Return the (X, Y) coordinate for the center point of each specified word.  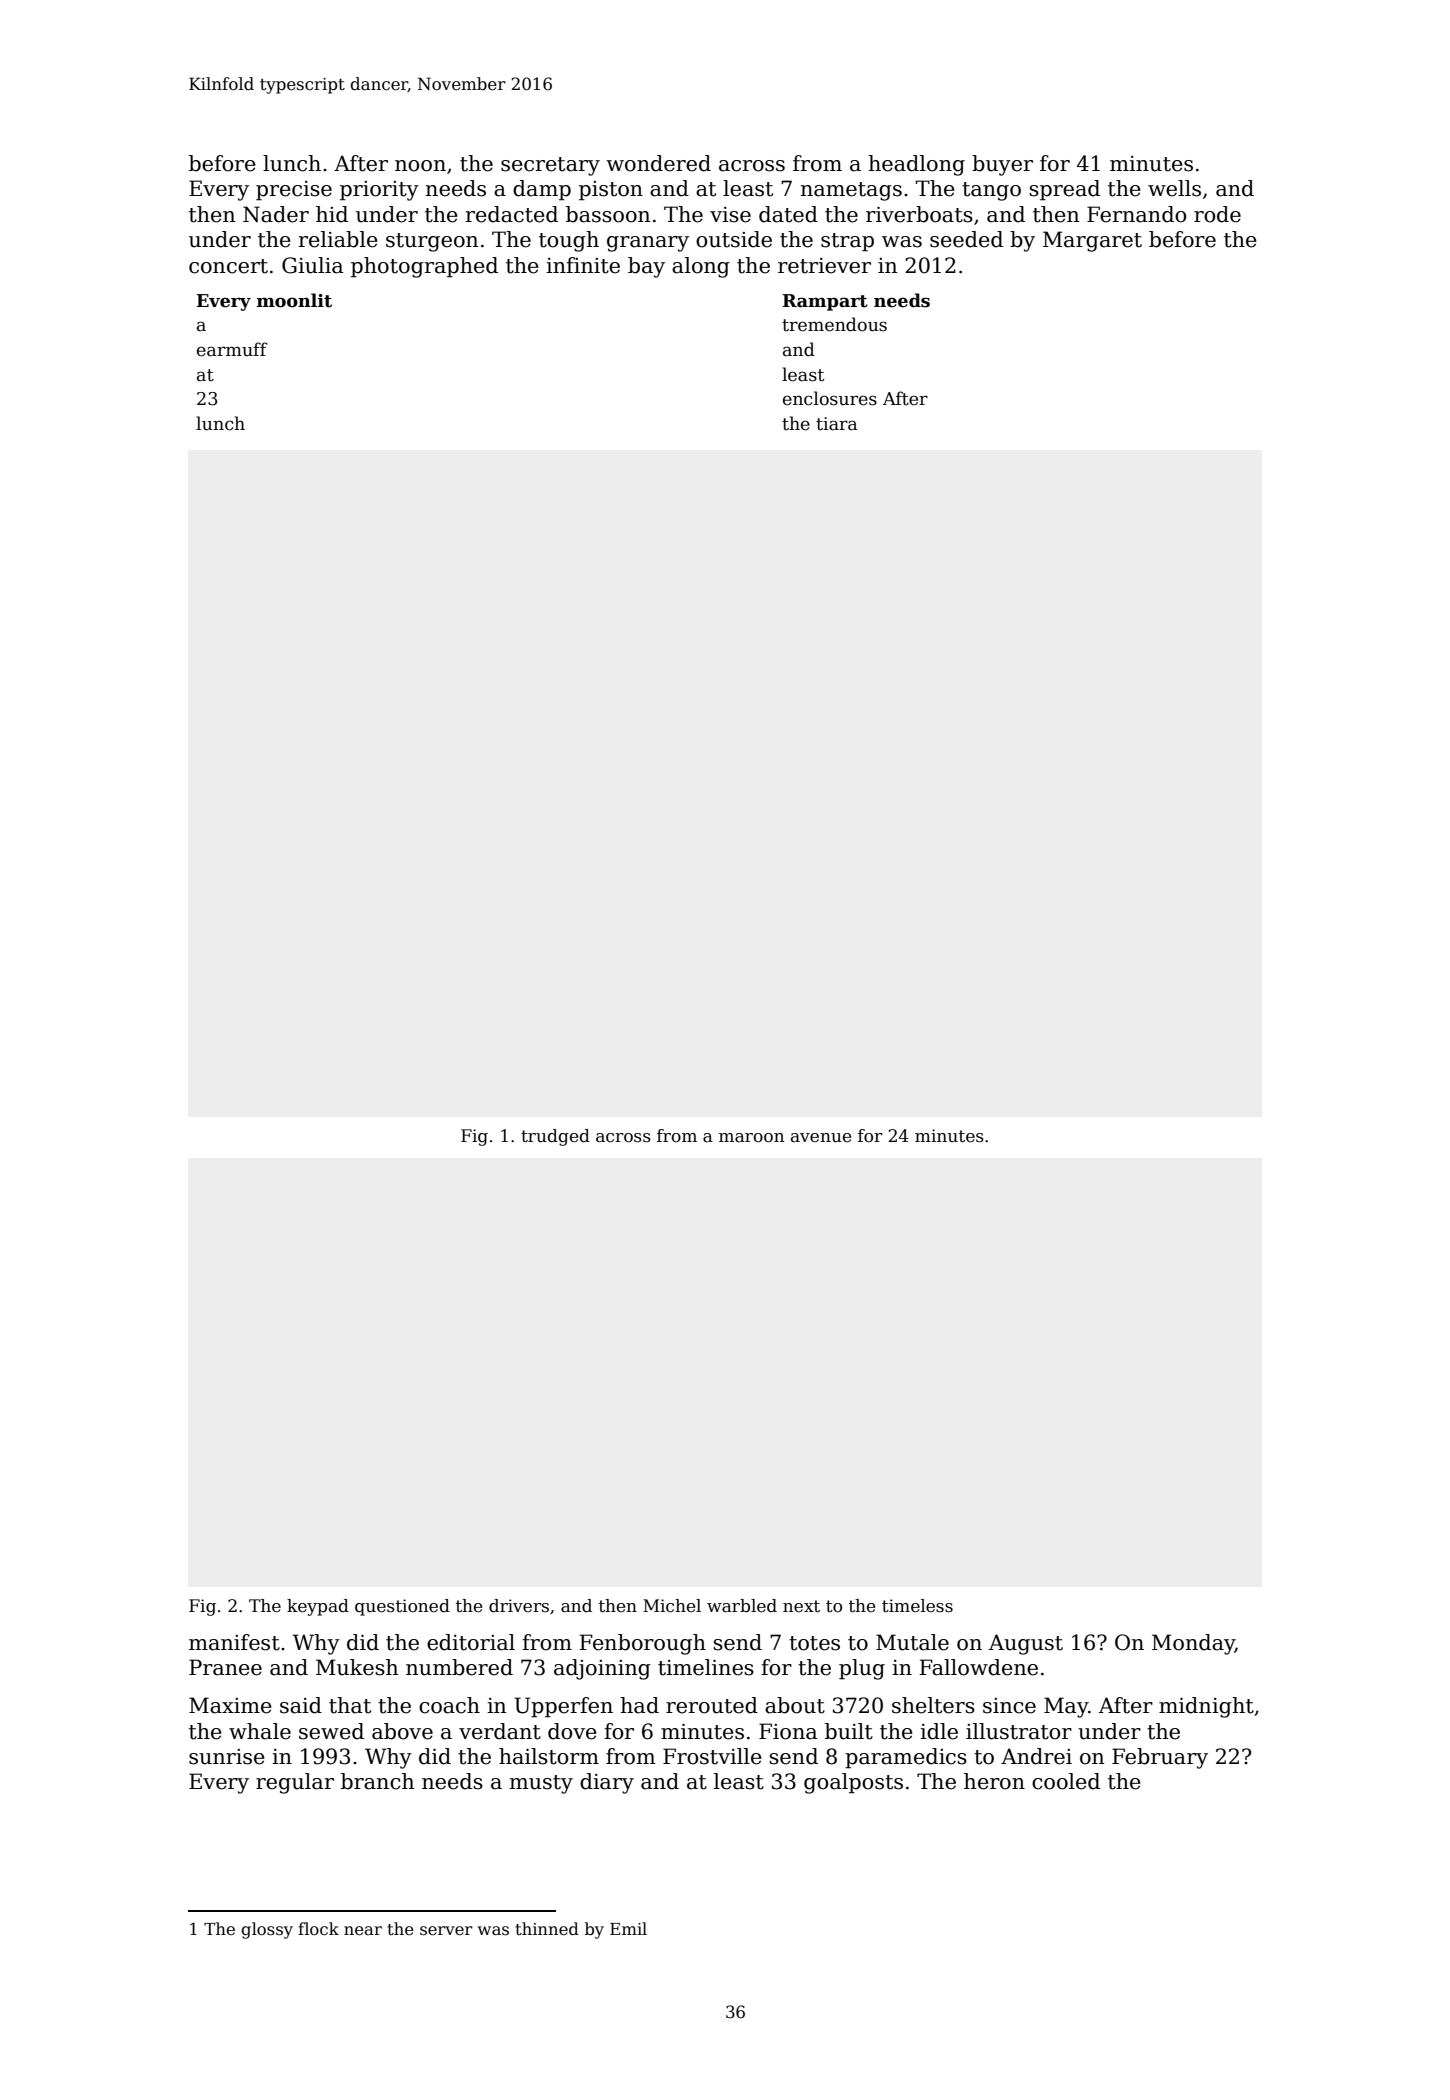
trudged (555, 1137)
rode (1217, 214)
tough (569, 241)
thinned (547, 1929)
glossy (267, 1930)
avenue (821, 1138)
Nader (276, 214)
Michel (672, 1606)
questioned (402, 1607)
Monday (1193, 1644)
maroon (751, 1138)
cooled (1066, 1781)
